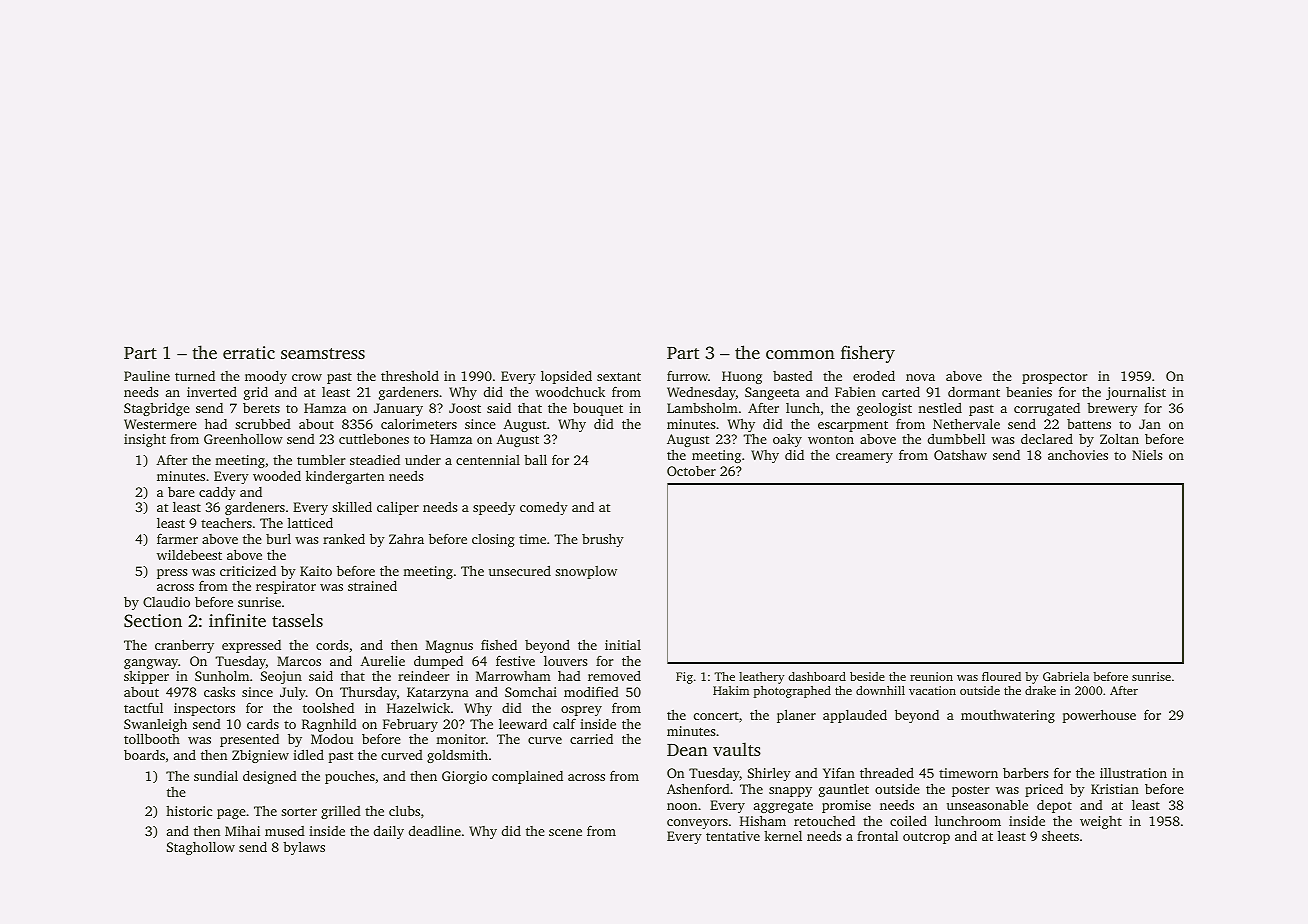 This document has width=1308, height=924. I want to click on Niels, so click(1147, 455).
